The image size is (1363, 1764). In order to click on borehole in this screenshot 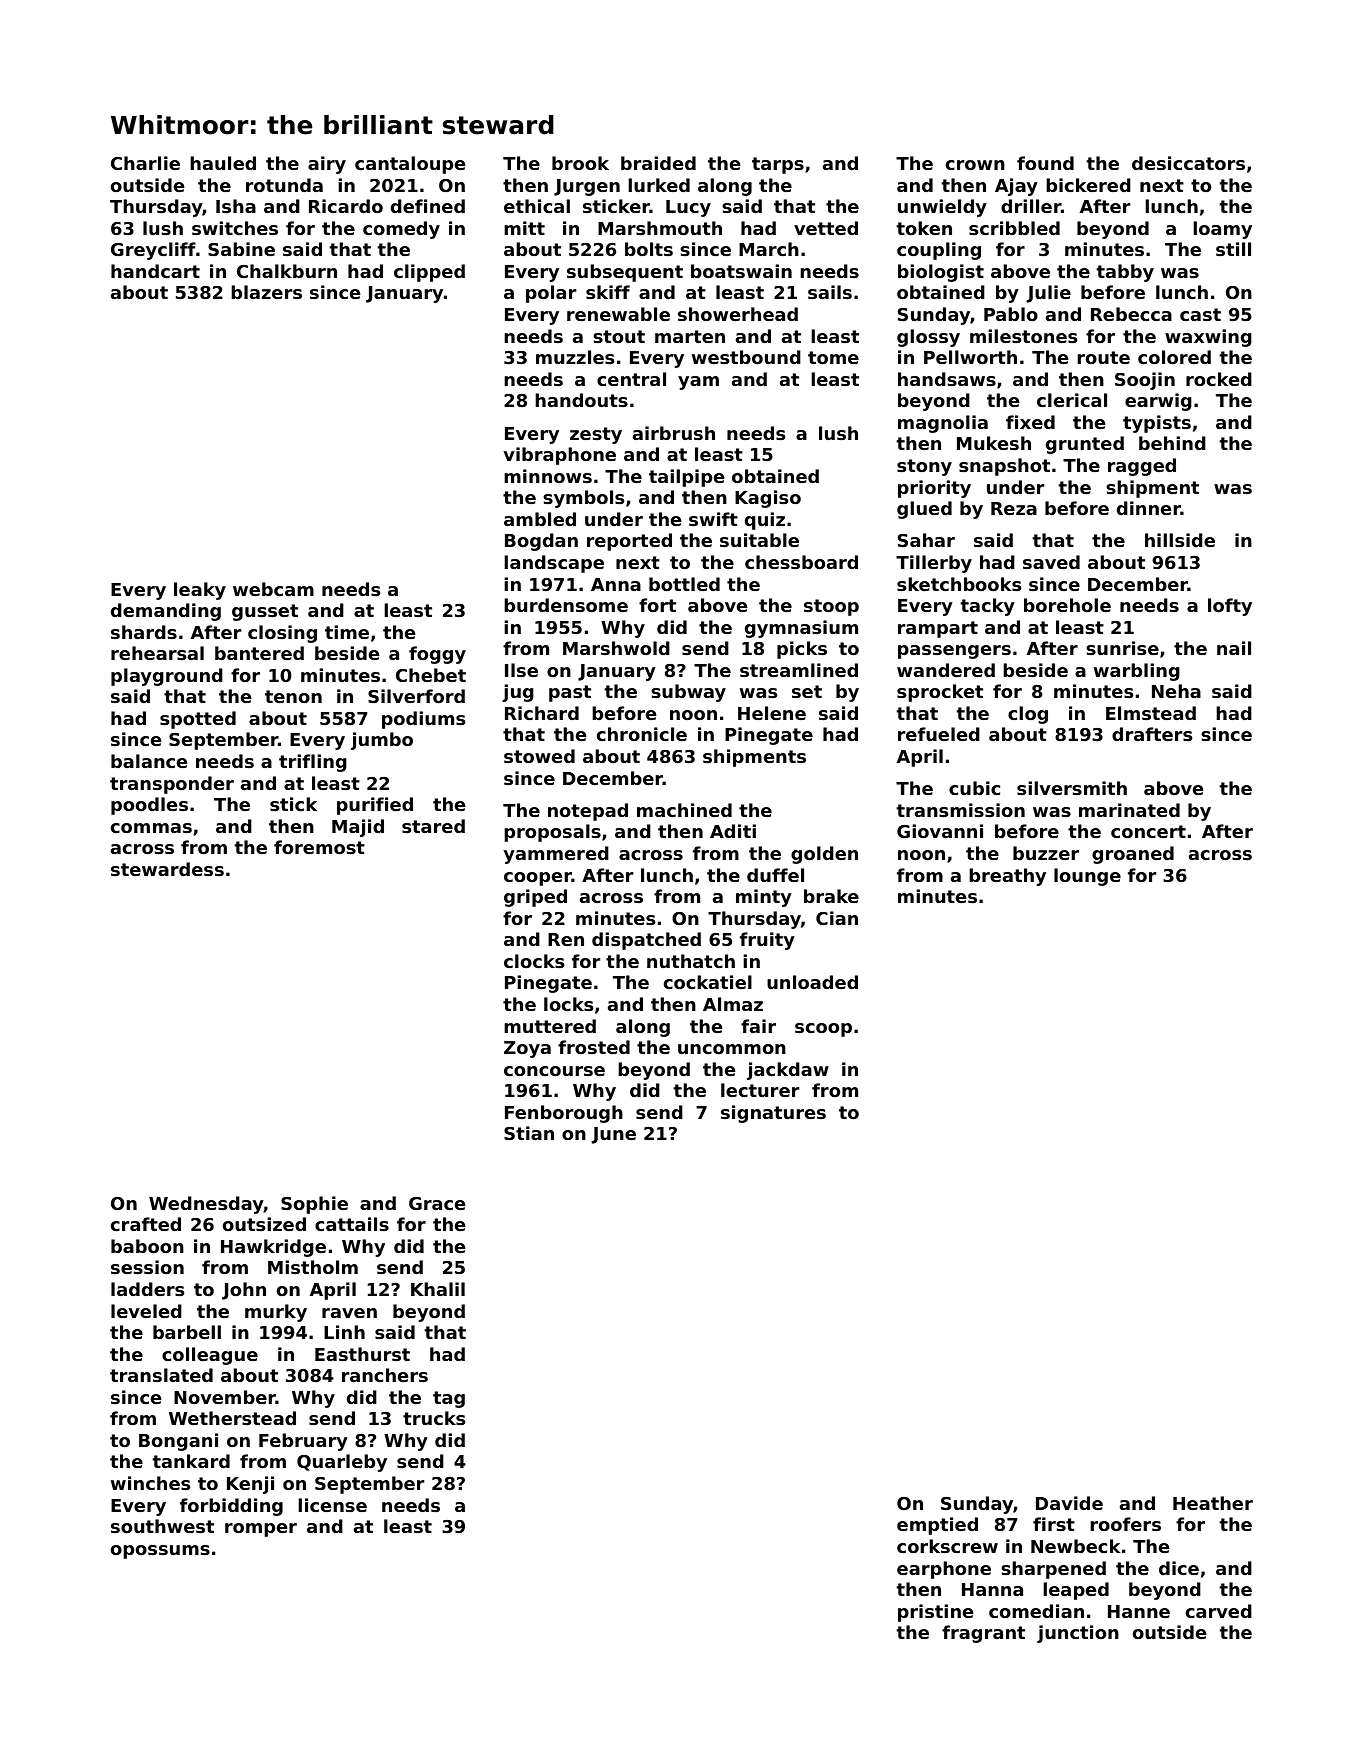, I will do `click(1067, 605)`.
